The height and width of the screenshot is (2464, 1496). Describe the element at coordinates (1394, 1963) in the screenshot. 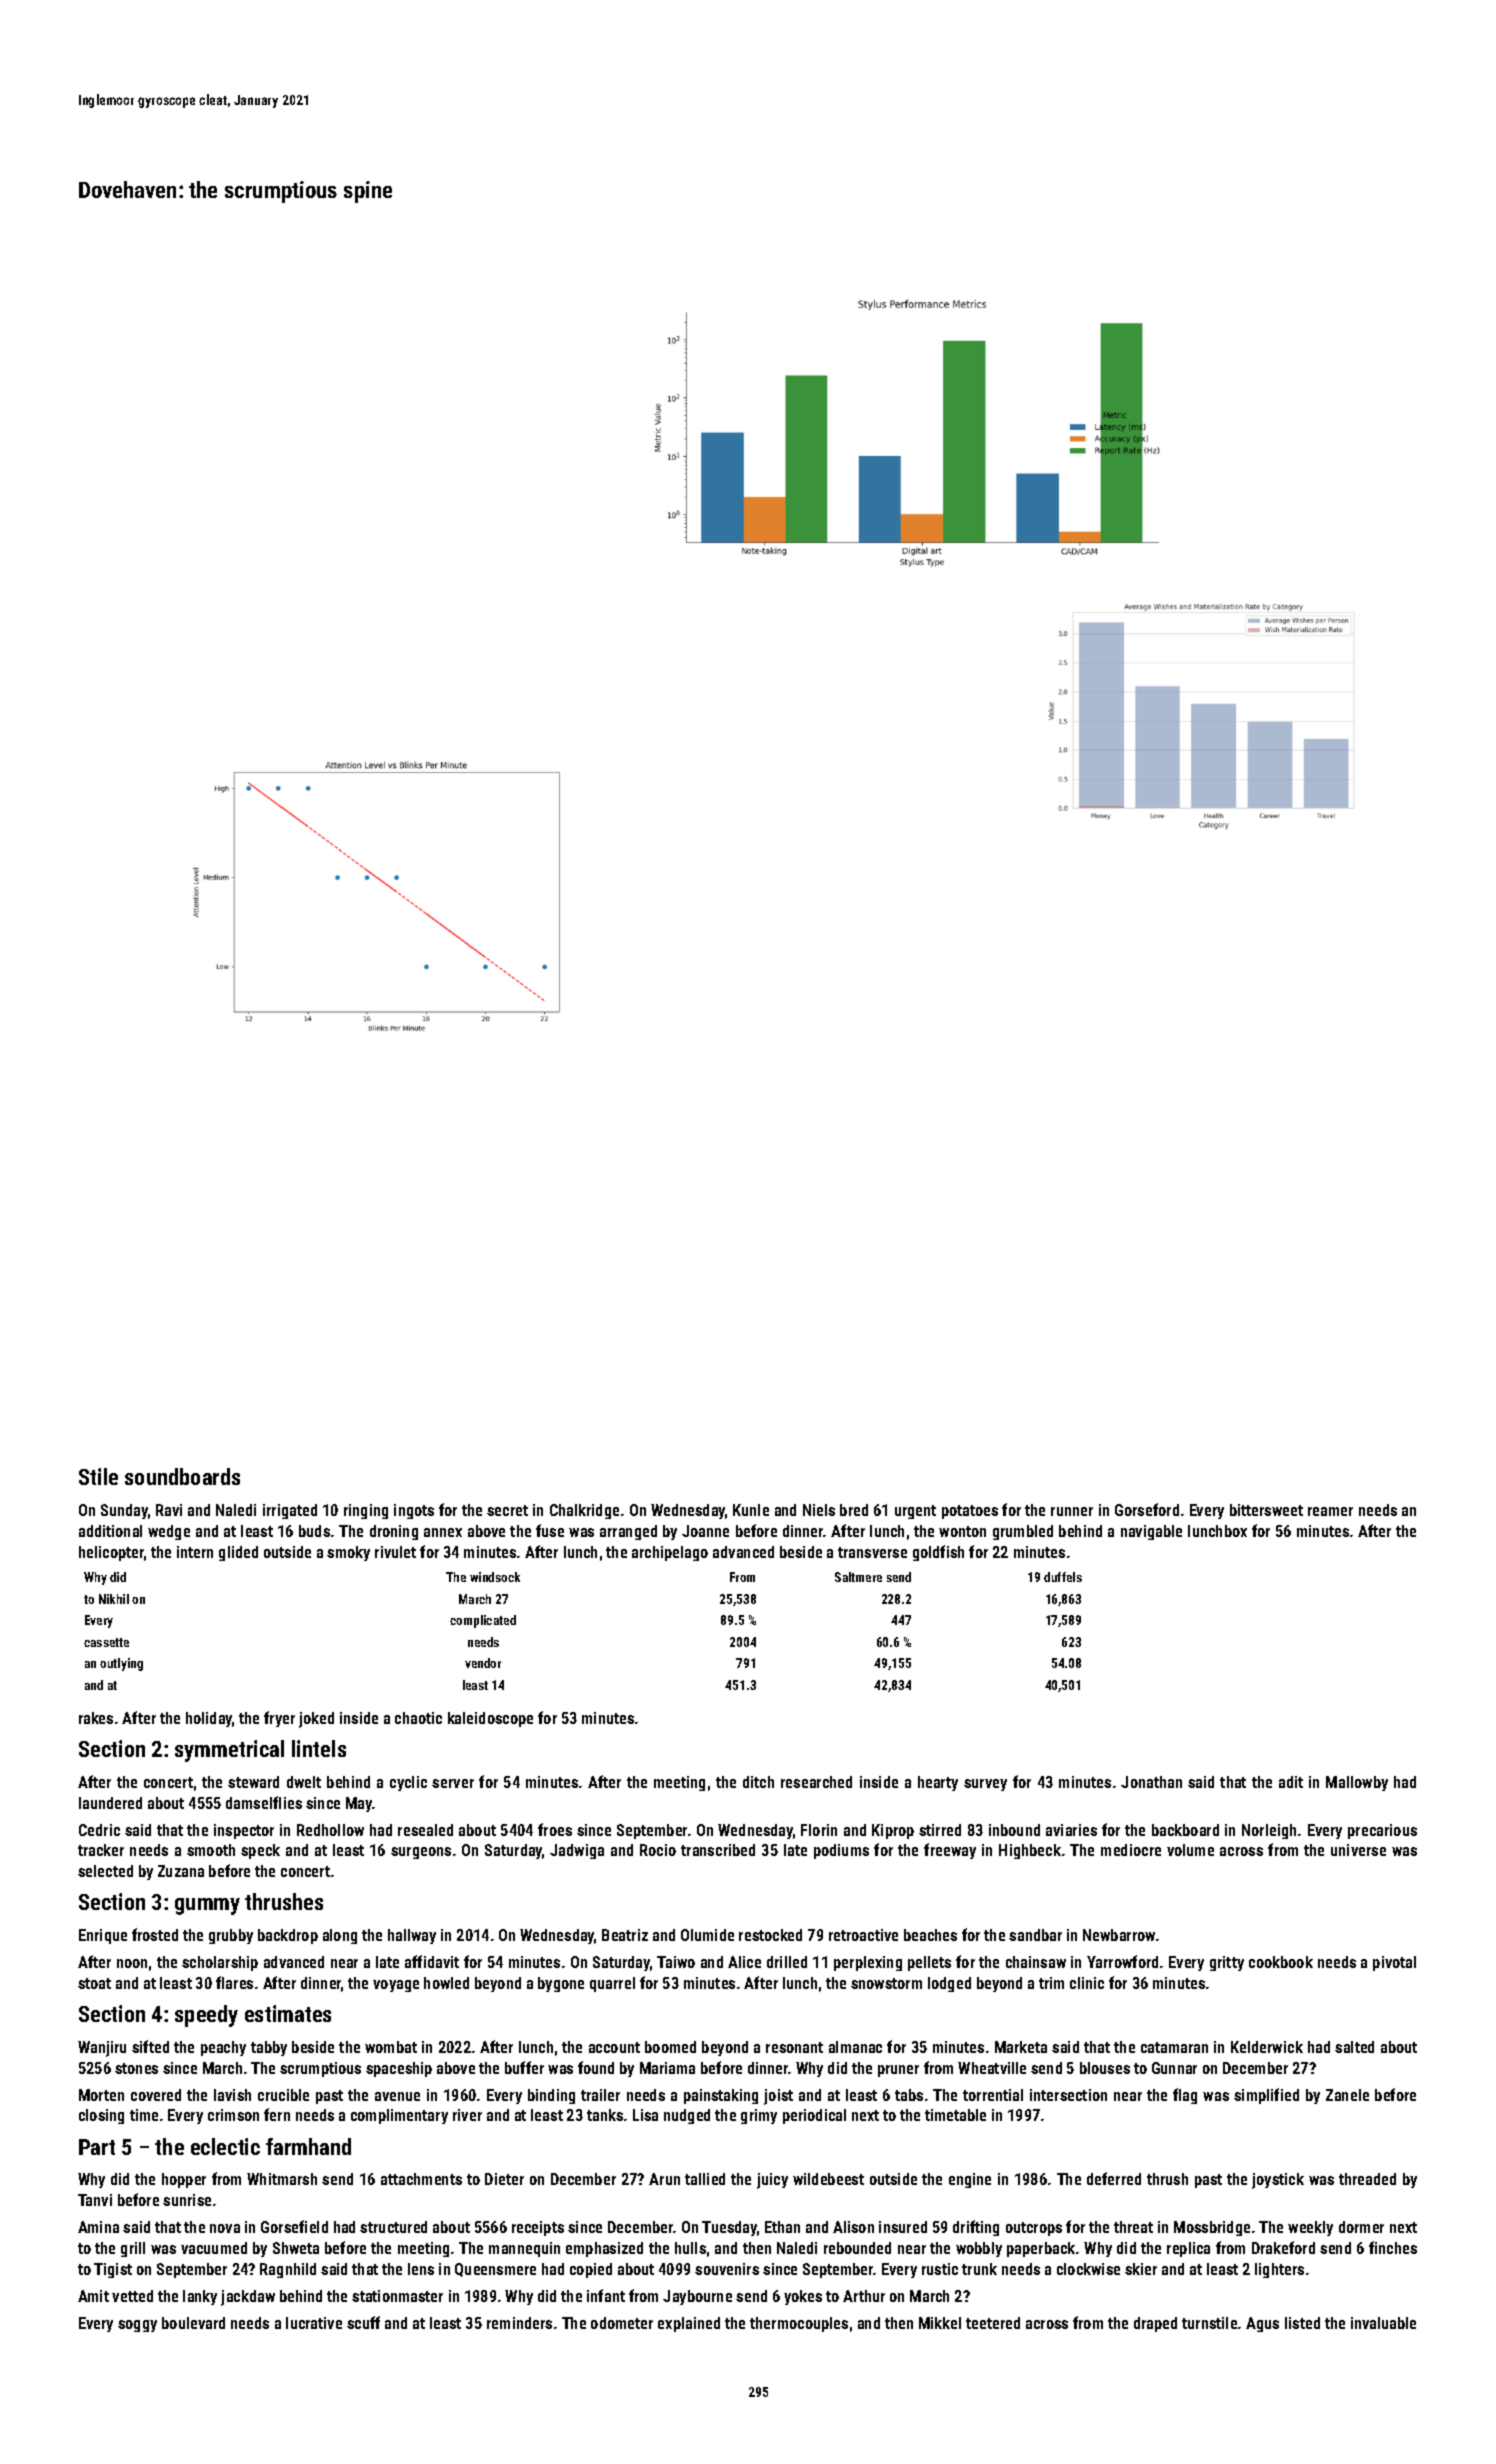

I see `pivotal` at that location.
